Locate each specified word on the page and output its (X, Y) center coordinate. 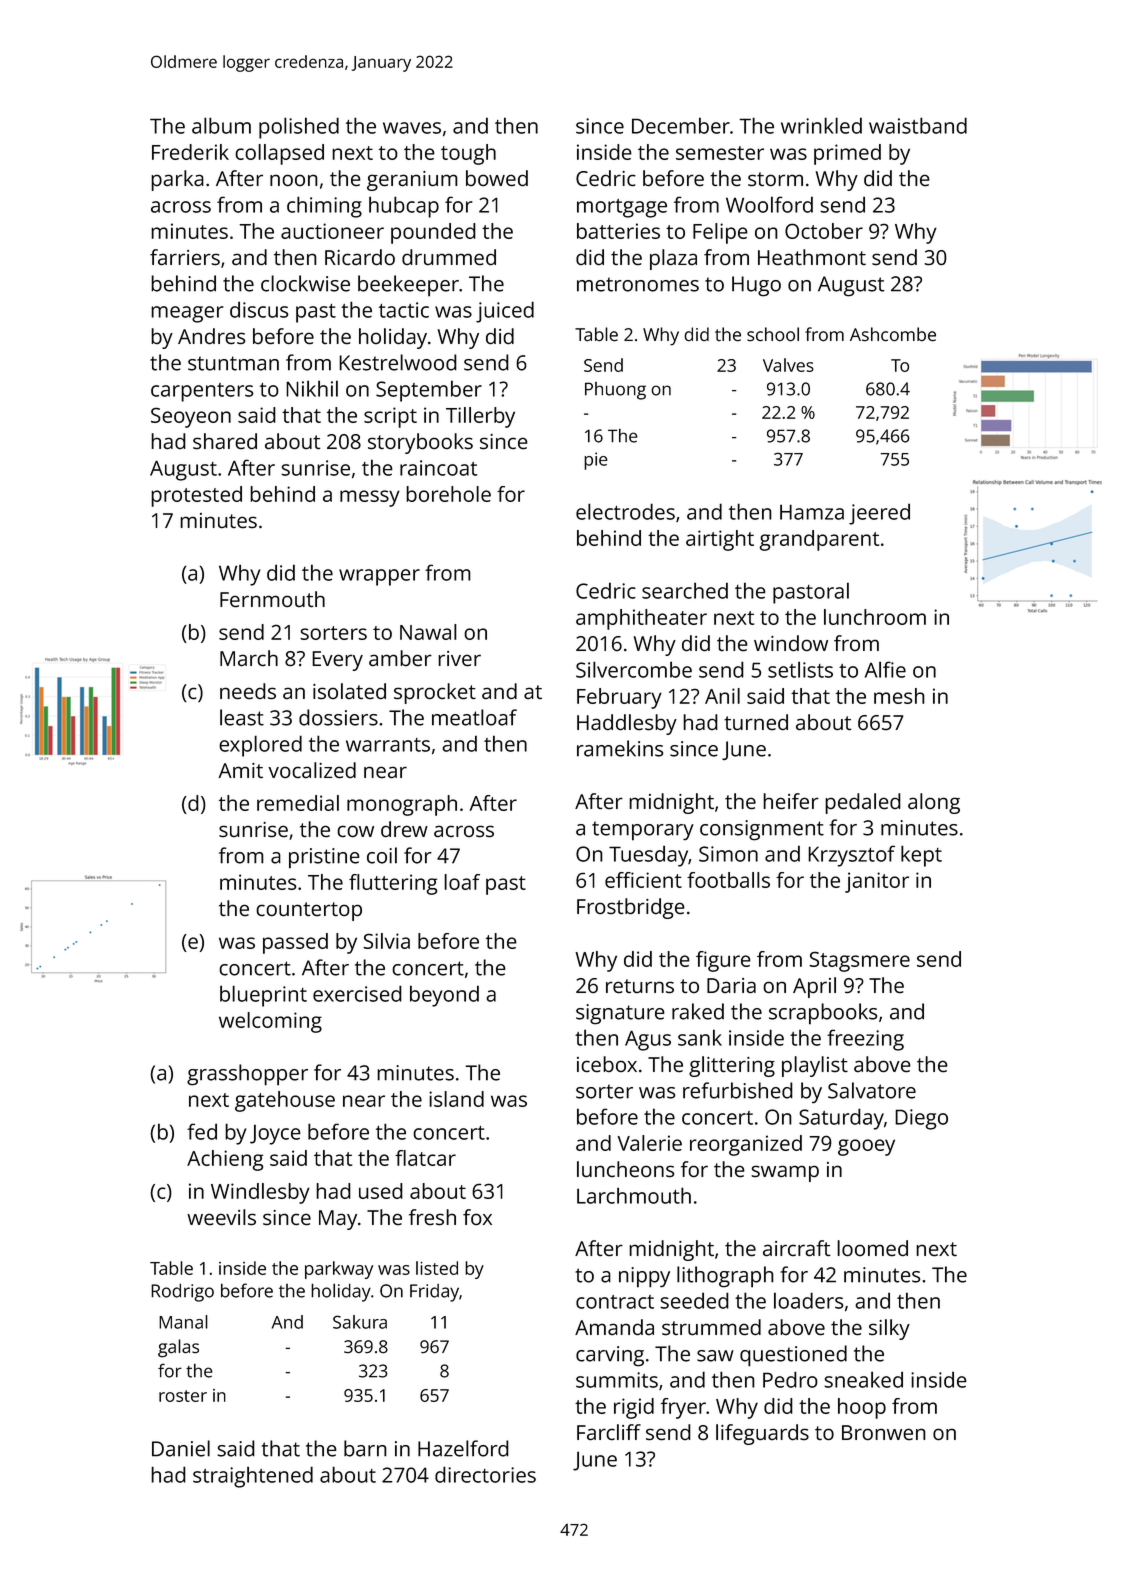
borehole (448, 494)
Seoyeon (191, 418)
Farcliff (609, 1432)
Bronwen (883, 1432)
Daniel (181, 1448)
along (934, 803)
